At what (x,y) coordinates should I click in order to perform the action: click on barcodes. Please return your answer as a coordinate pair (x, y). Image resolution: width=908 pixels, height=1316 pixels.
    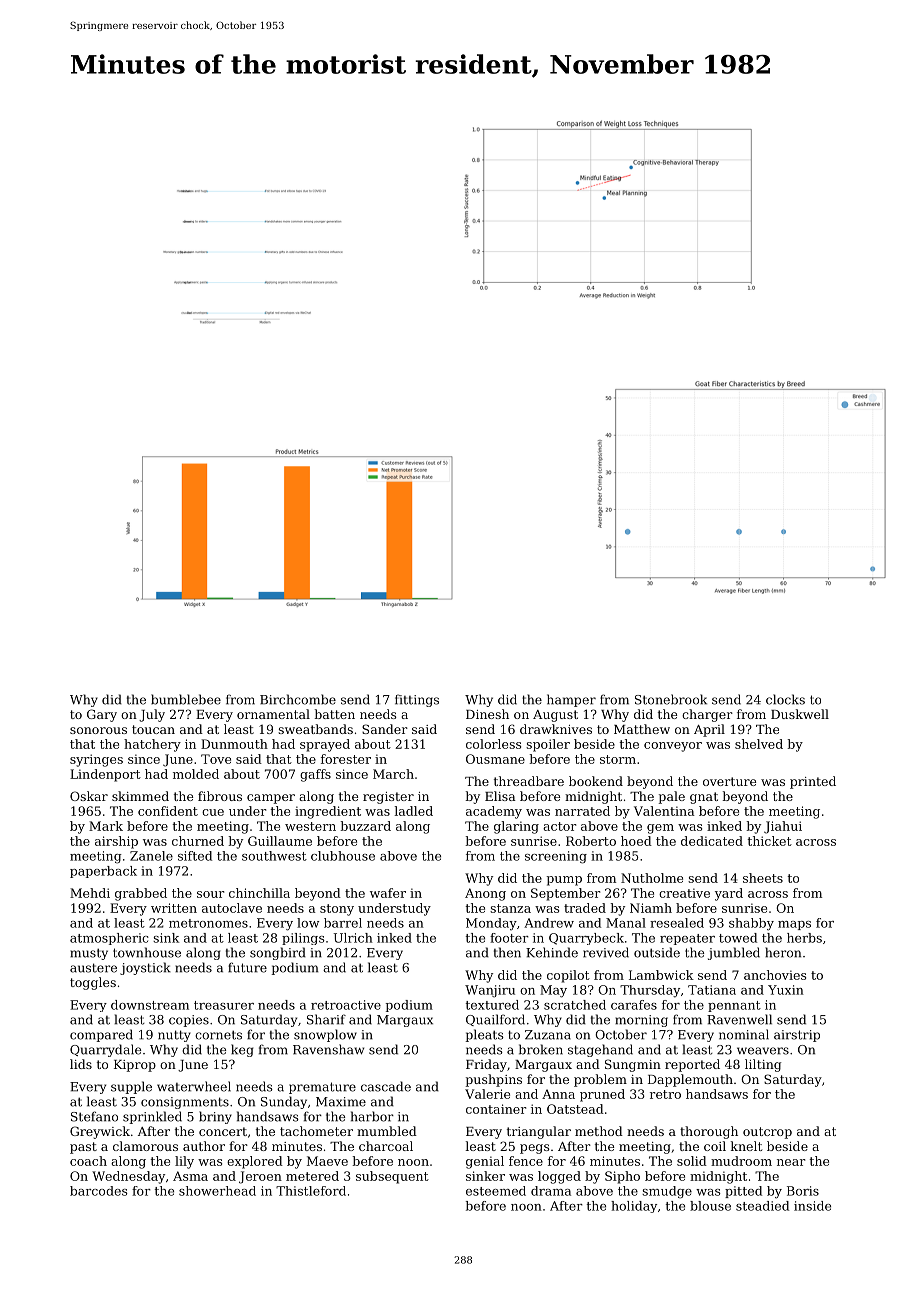
    Looking at the image, I should click on (99, 1191).
